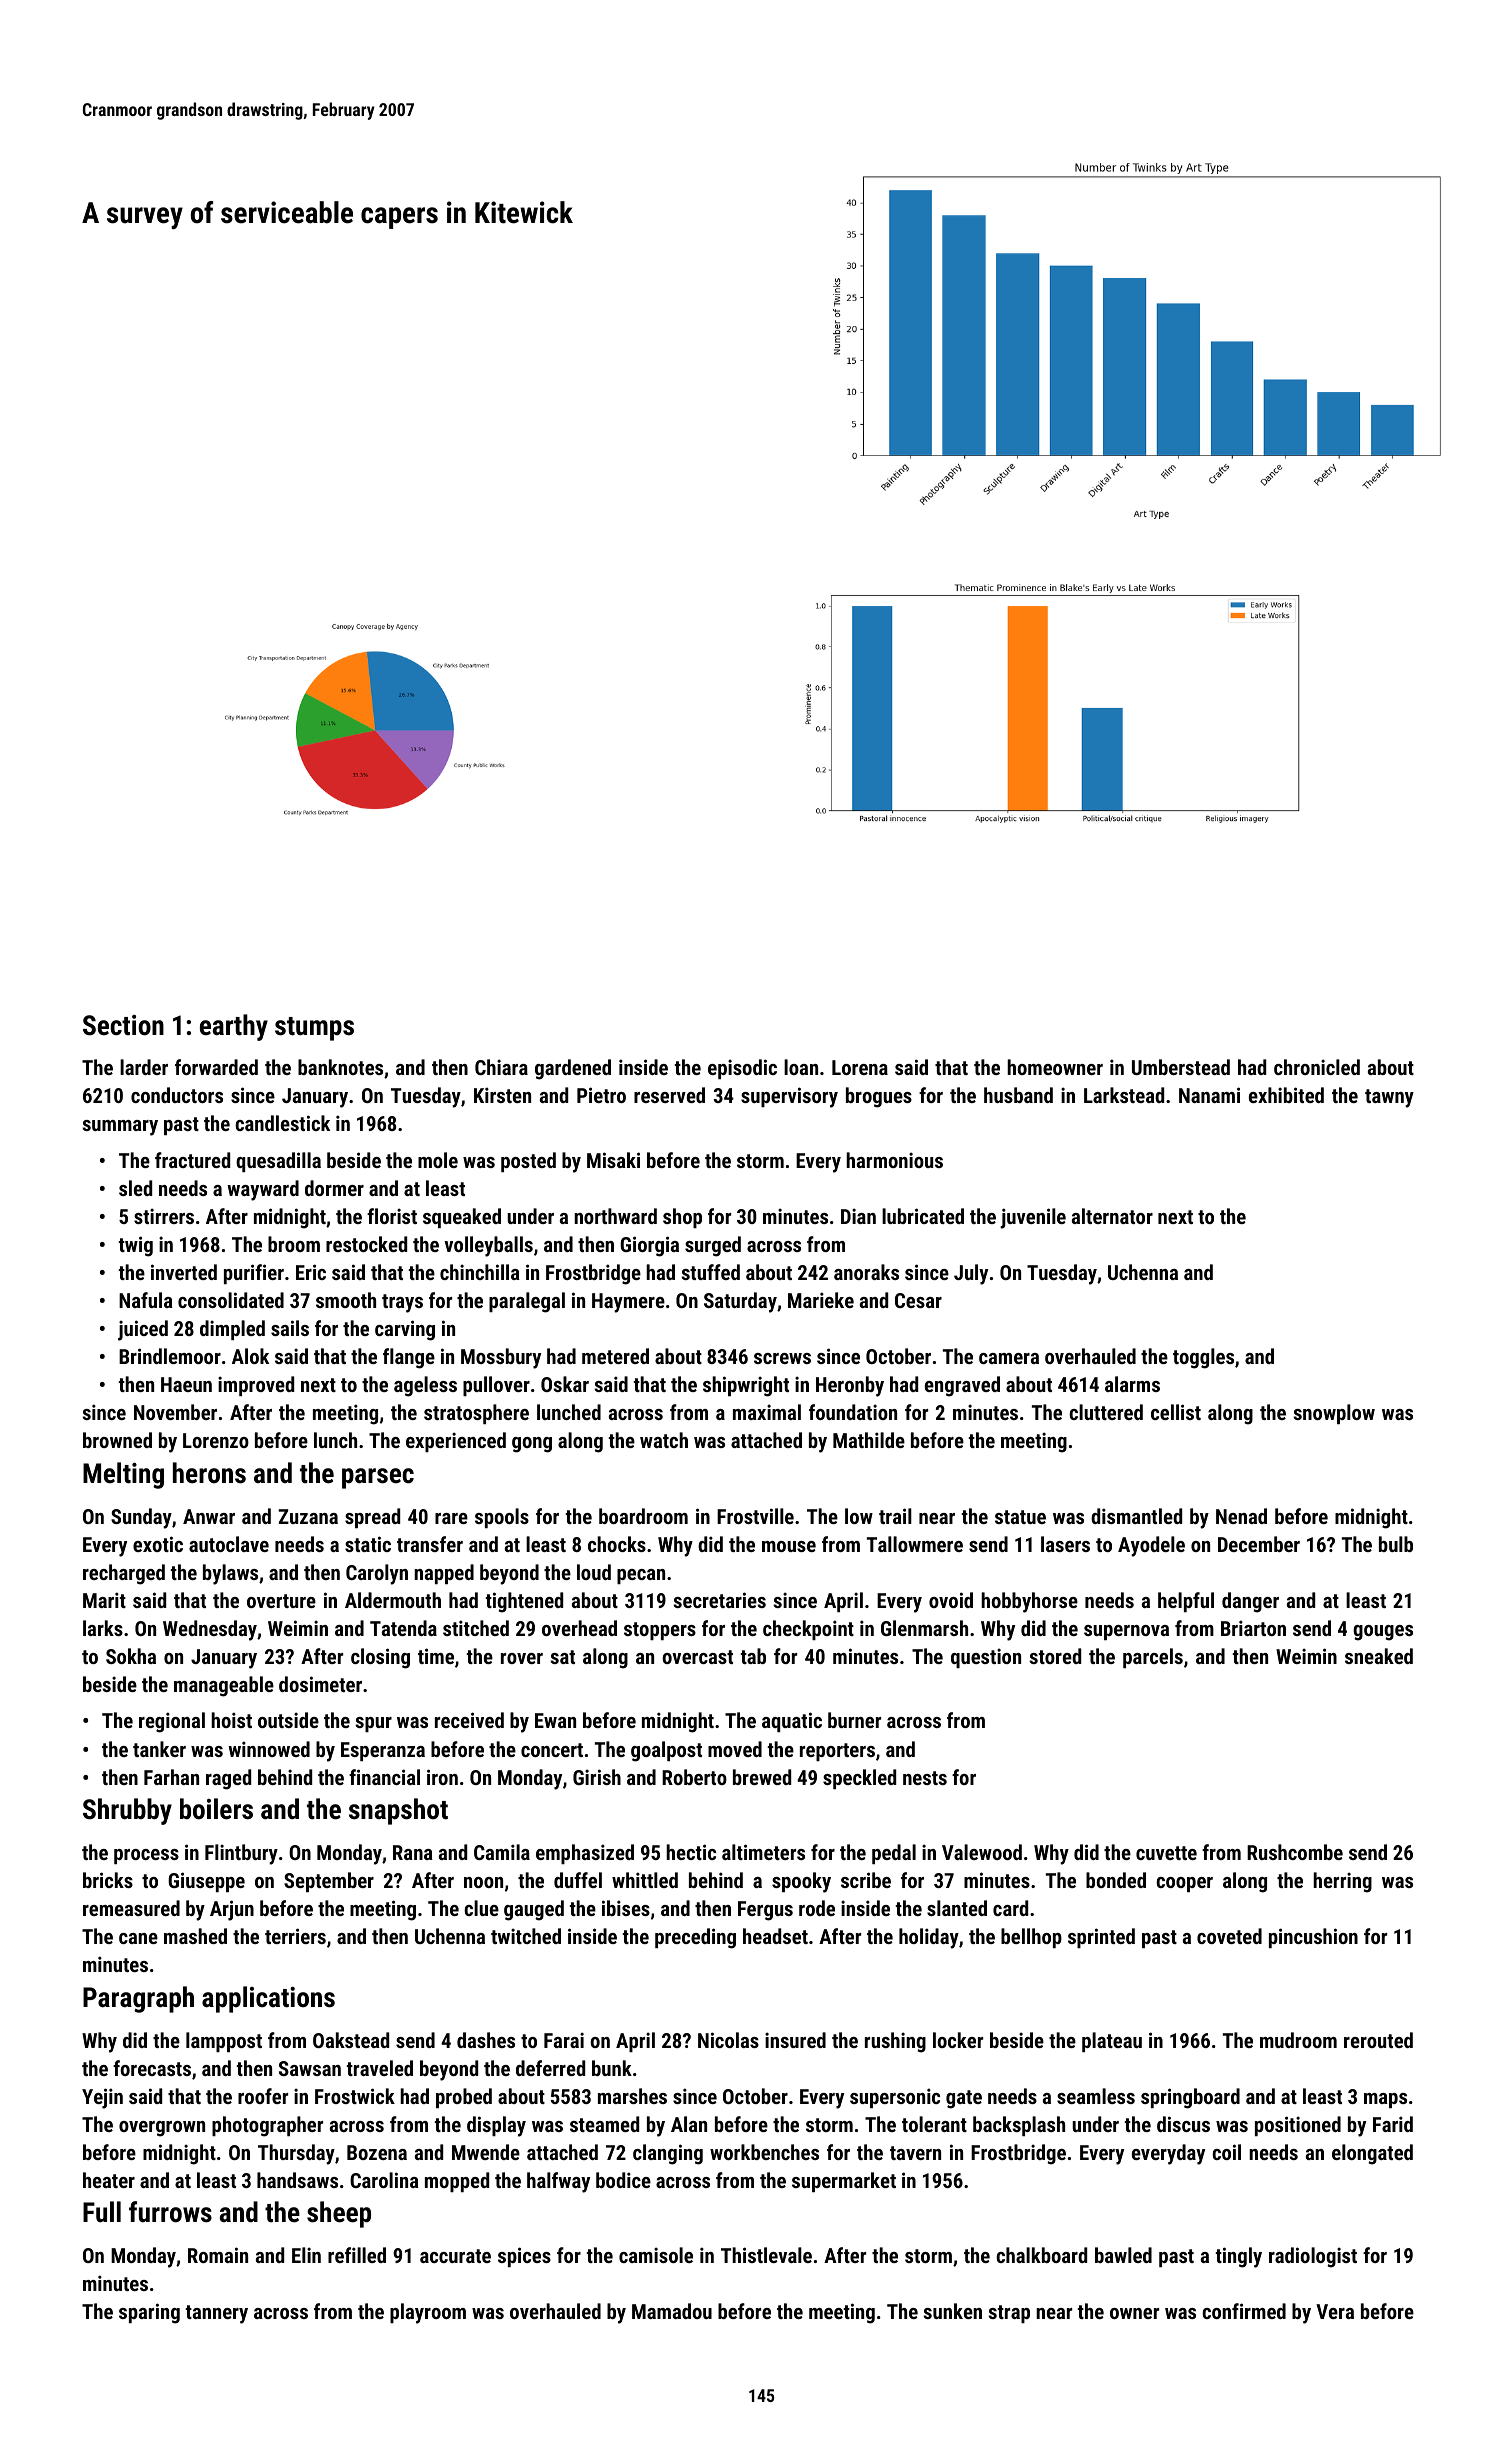 The image size is (1496, 2464). I want to click on Pietro, so click(601, 1095).
